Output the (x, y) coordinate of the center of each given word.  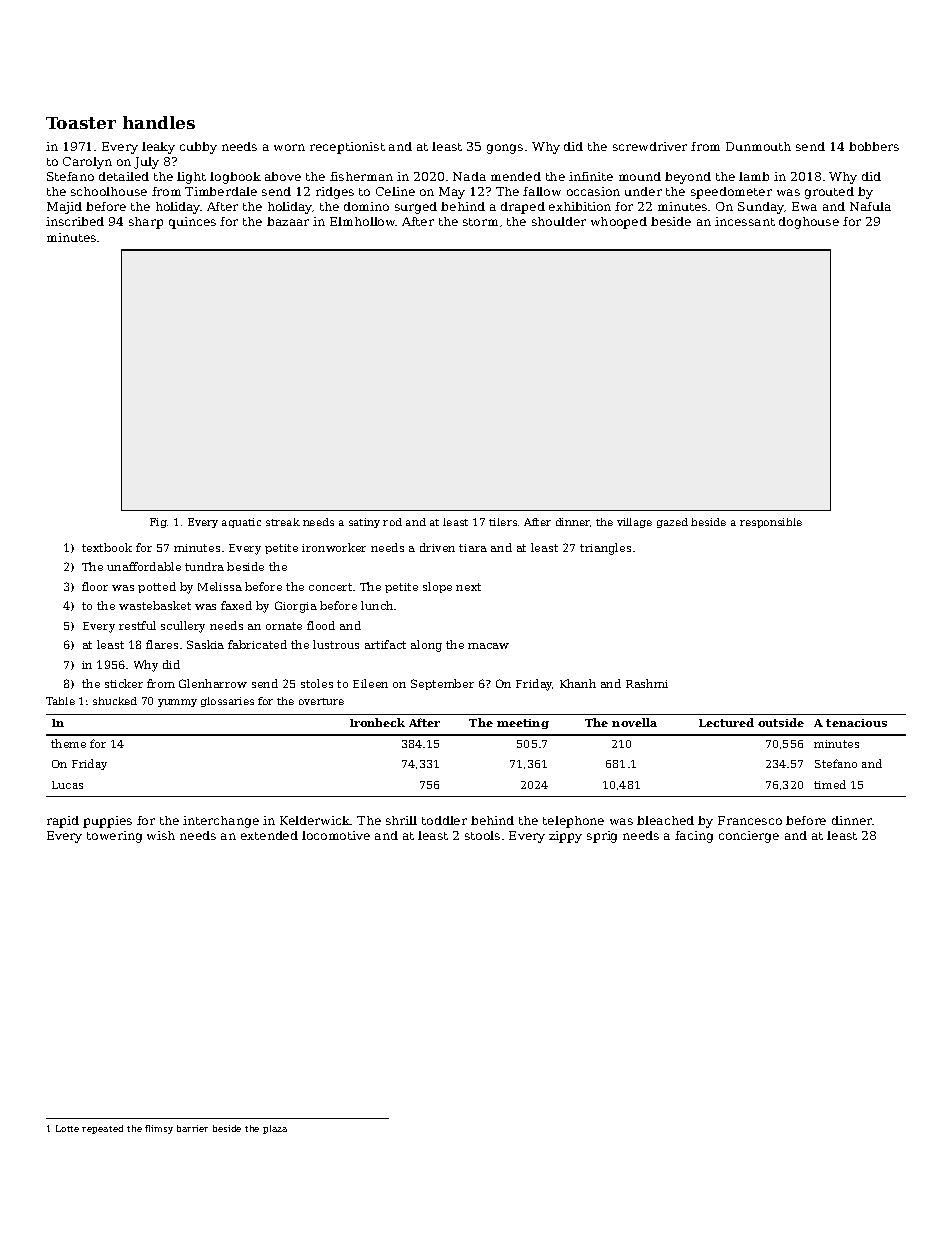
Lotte (67, 1128)
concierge (749, 837)
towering (114, 837)
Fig (158, 523)
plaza (275, 1129)
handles (159, 122)
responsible (771, 523)
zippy (565, 837)
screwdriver (650, 146)
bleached (665, 820)
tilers (503, 522)
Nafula (870, 206)
